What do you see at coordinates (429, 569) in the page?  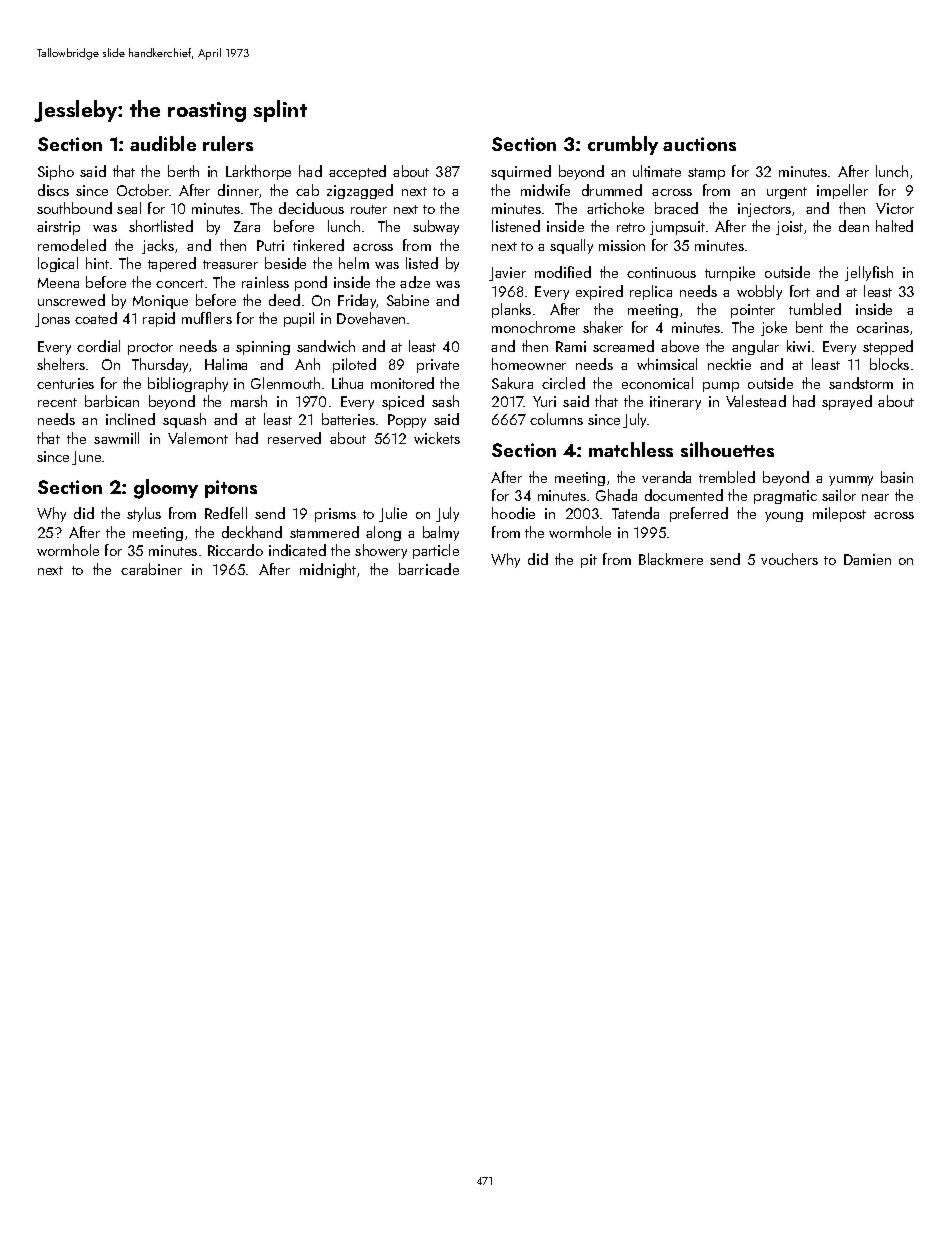 I see `barricade` at bounding box center [429, 569].
